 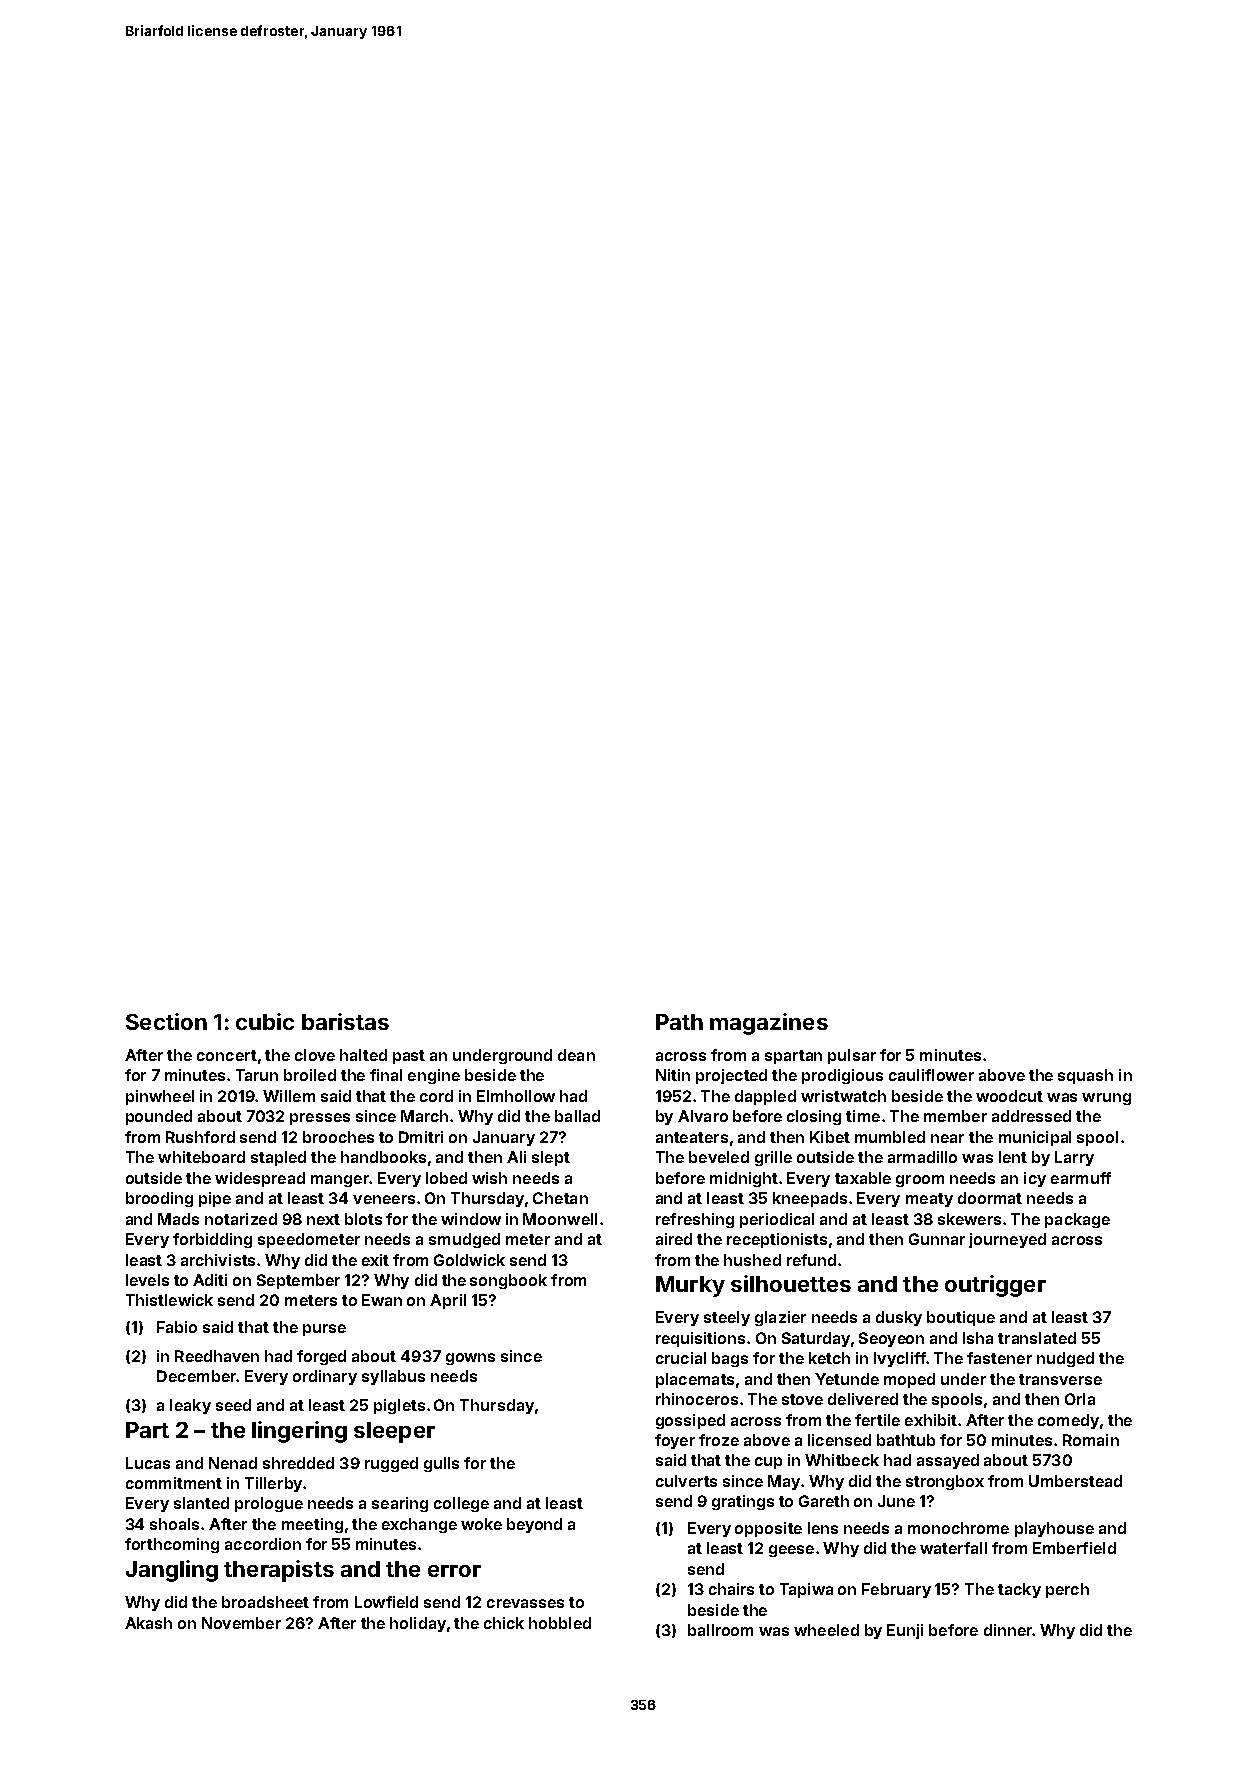 What do you see at coordinates (1009, 1096) in the document?
I see `woodcut` at bounding box center [1009, 1096].
